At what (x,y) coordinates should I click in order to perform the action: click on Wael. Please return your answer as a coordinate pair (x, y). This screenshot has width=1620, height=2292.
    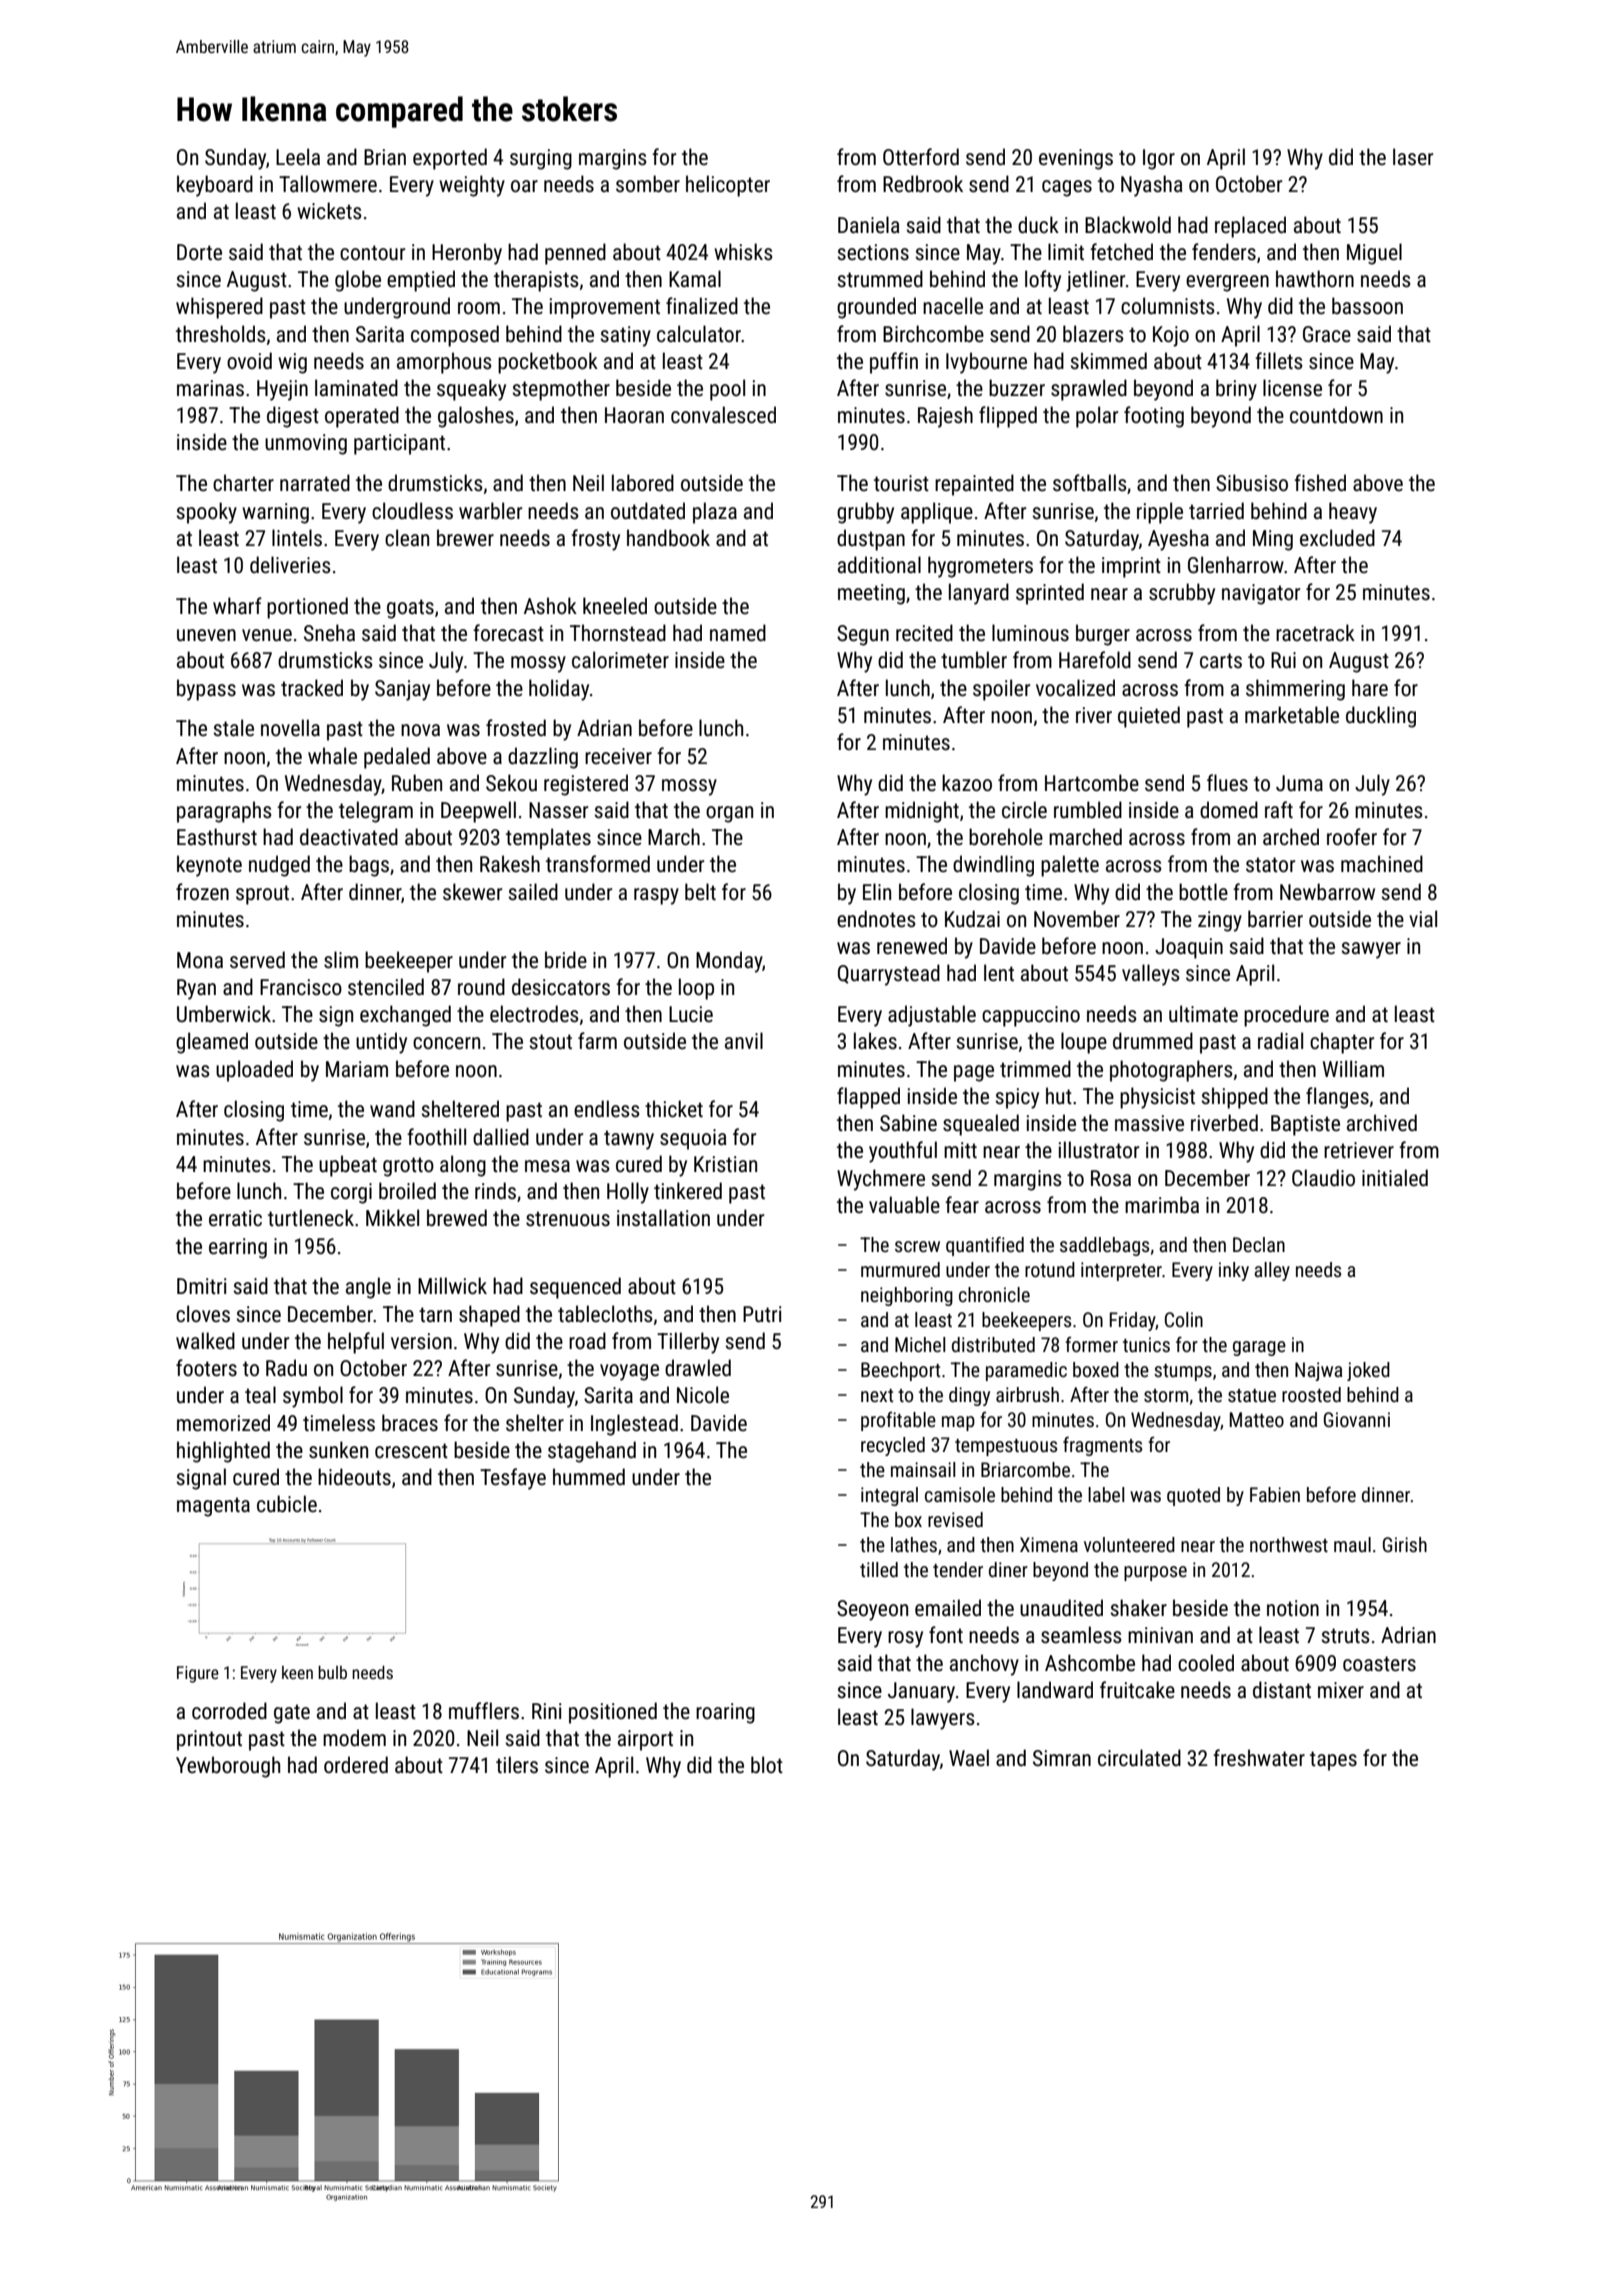
    Looking at the image, I should click on (969, 1757).
